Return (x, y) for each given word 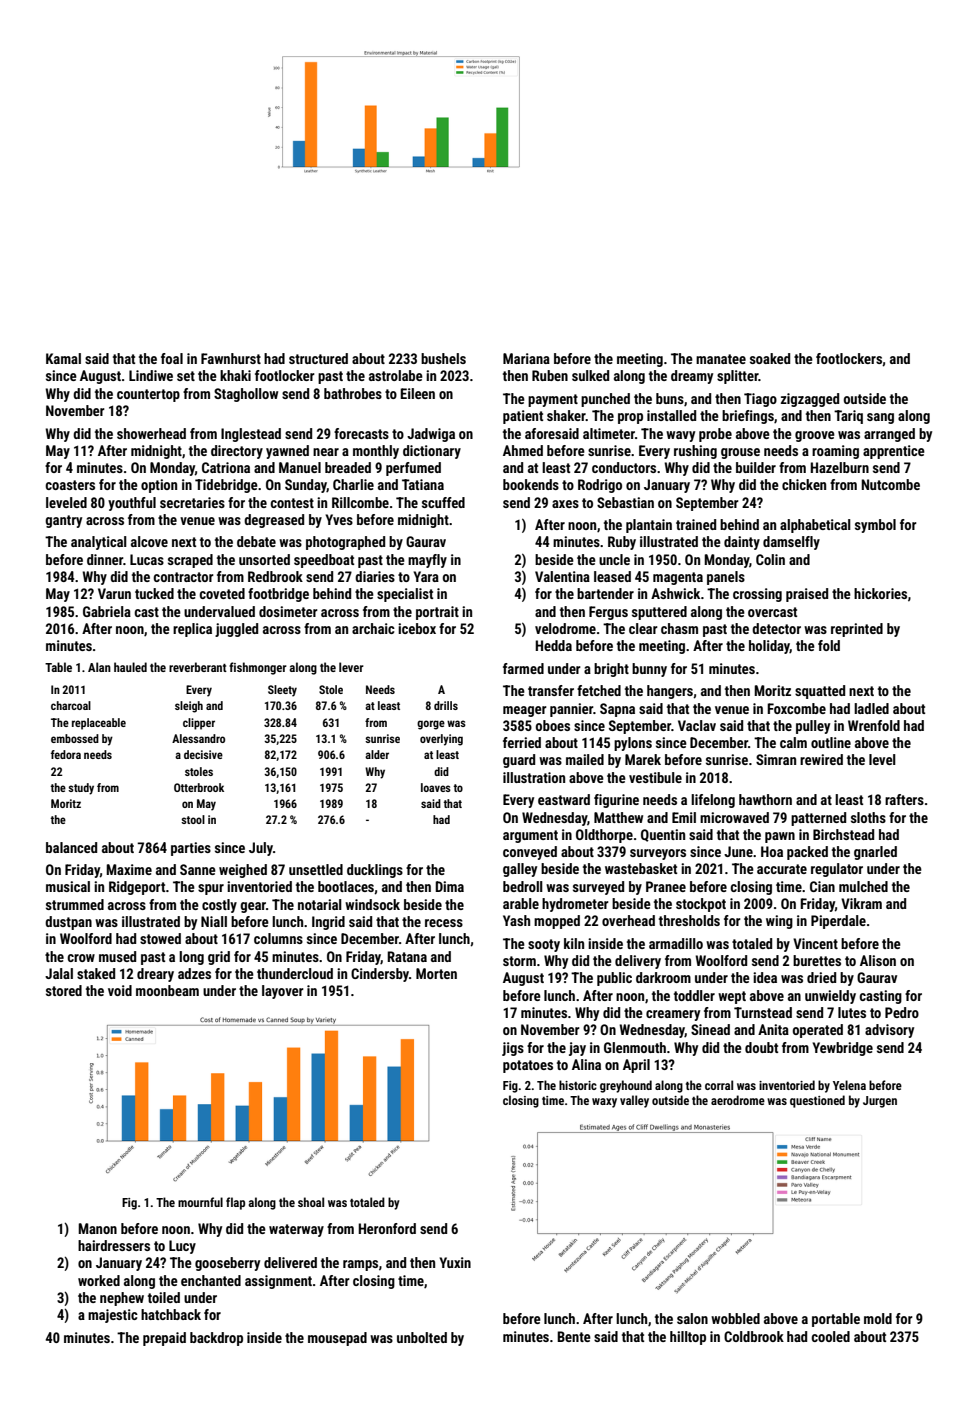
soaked (770, 358)
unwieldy (830, 997)
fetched (599, 690)
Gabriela (107, 611)
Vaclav (697, 725)
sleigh (189, 707)
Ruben (550, 375)
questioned (817, 1101)
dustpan (68, 923)
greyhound (626, 1086)
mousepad (337, 1339)
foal (172, 358)
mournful (200, 1202)
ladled (871, 708)
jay (577, 1049)
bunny (649, 670)
